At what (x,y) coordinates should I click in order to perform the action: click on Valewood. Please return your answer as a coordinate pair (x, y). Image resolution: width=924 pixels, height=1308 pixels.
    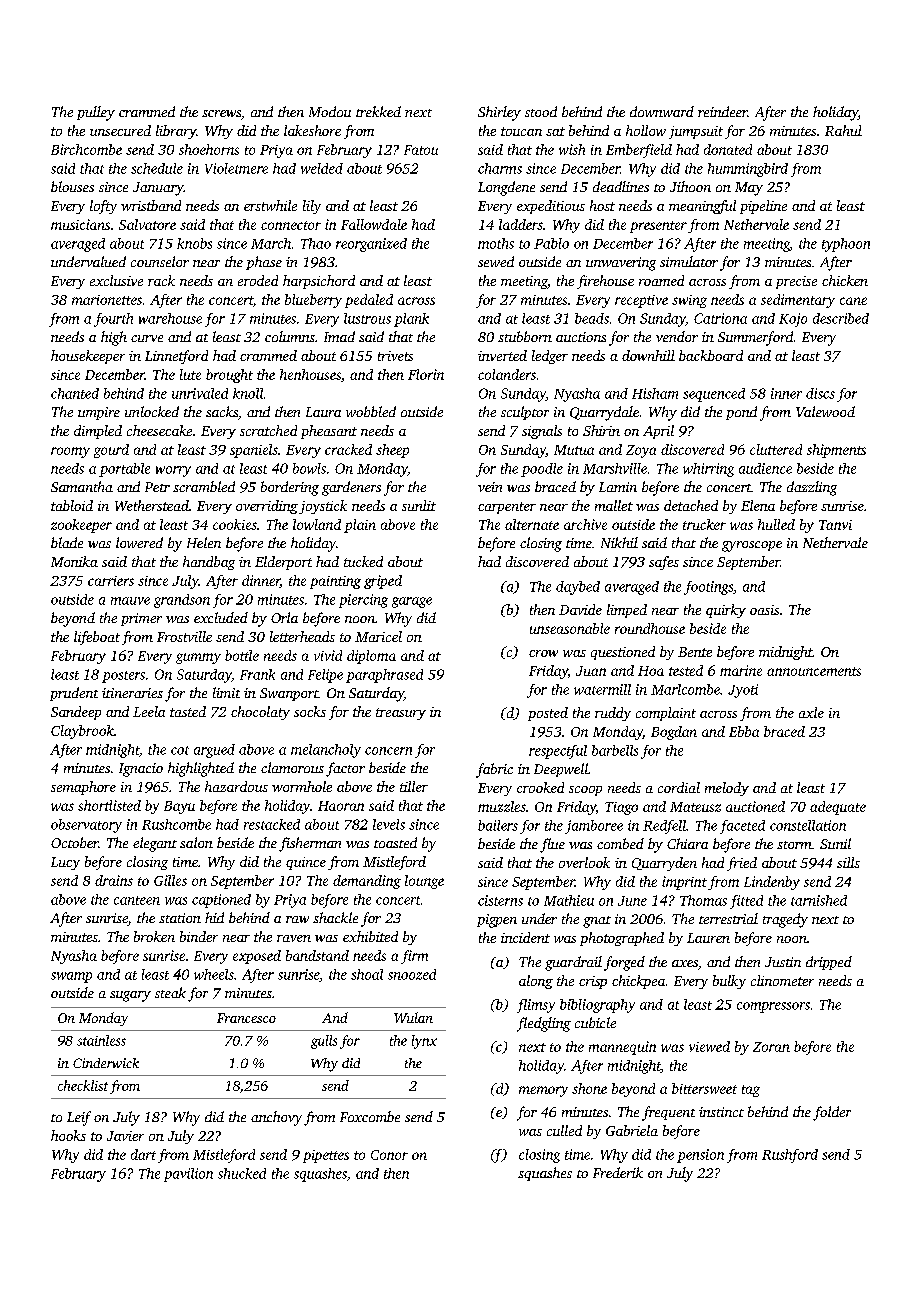
    Looking at the image, I should click on (825, 411).
